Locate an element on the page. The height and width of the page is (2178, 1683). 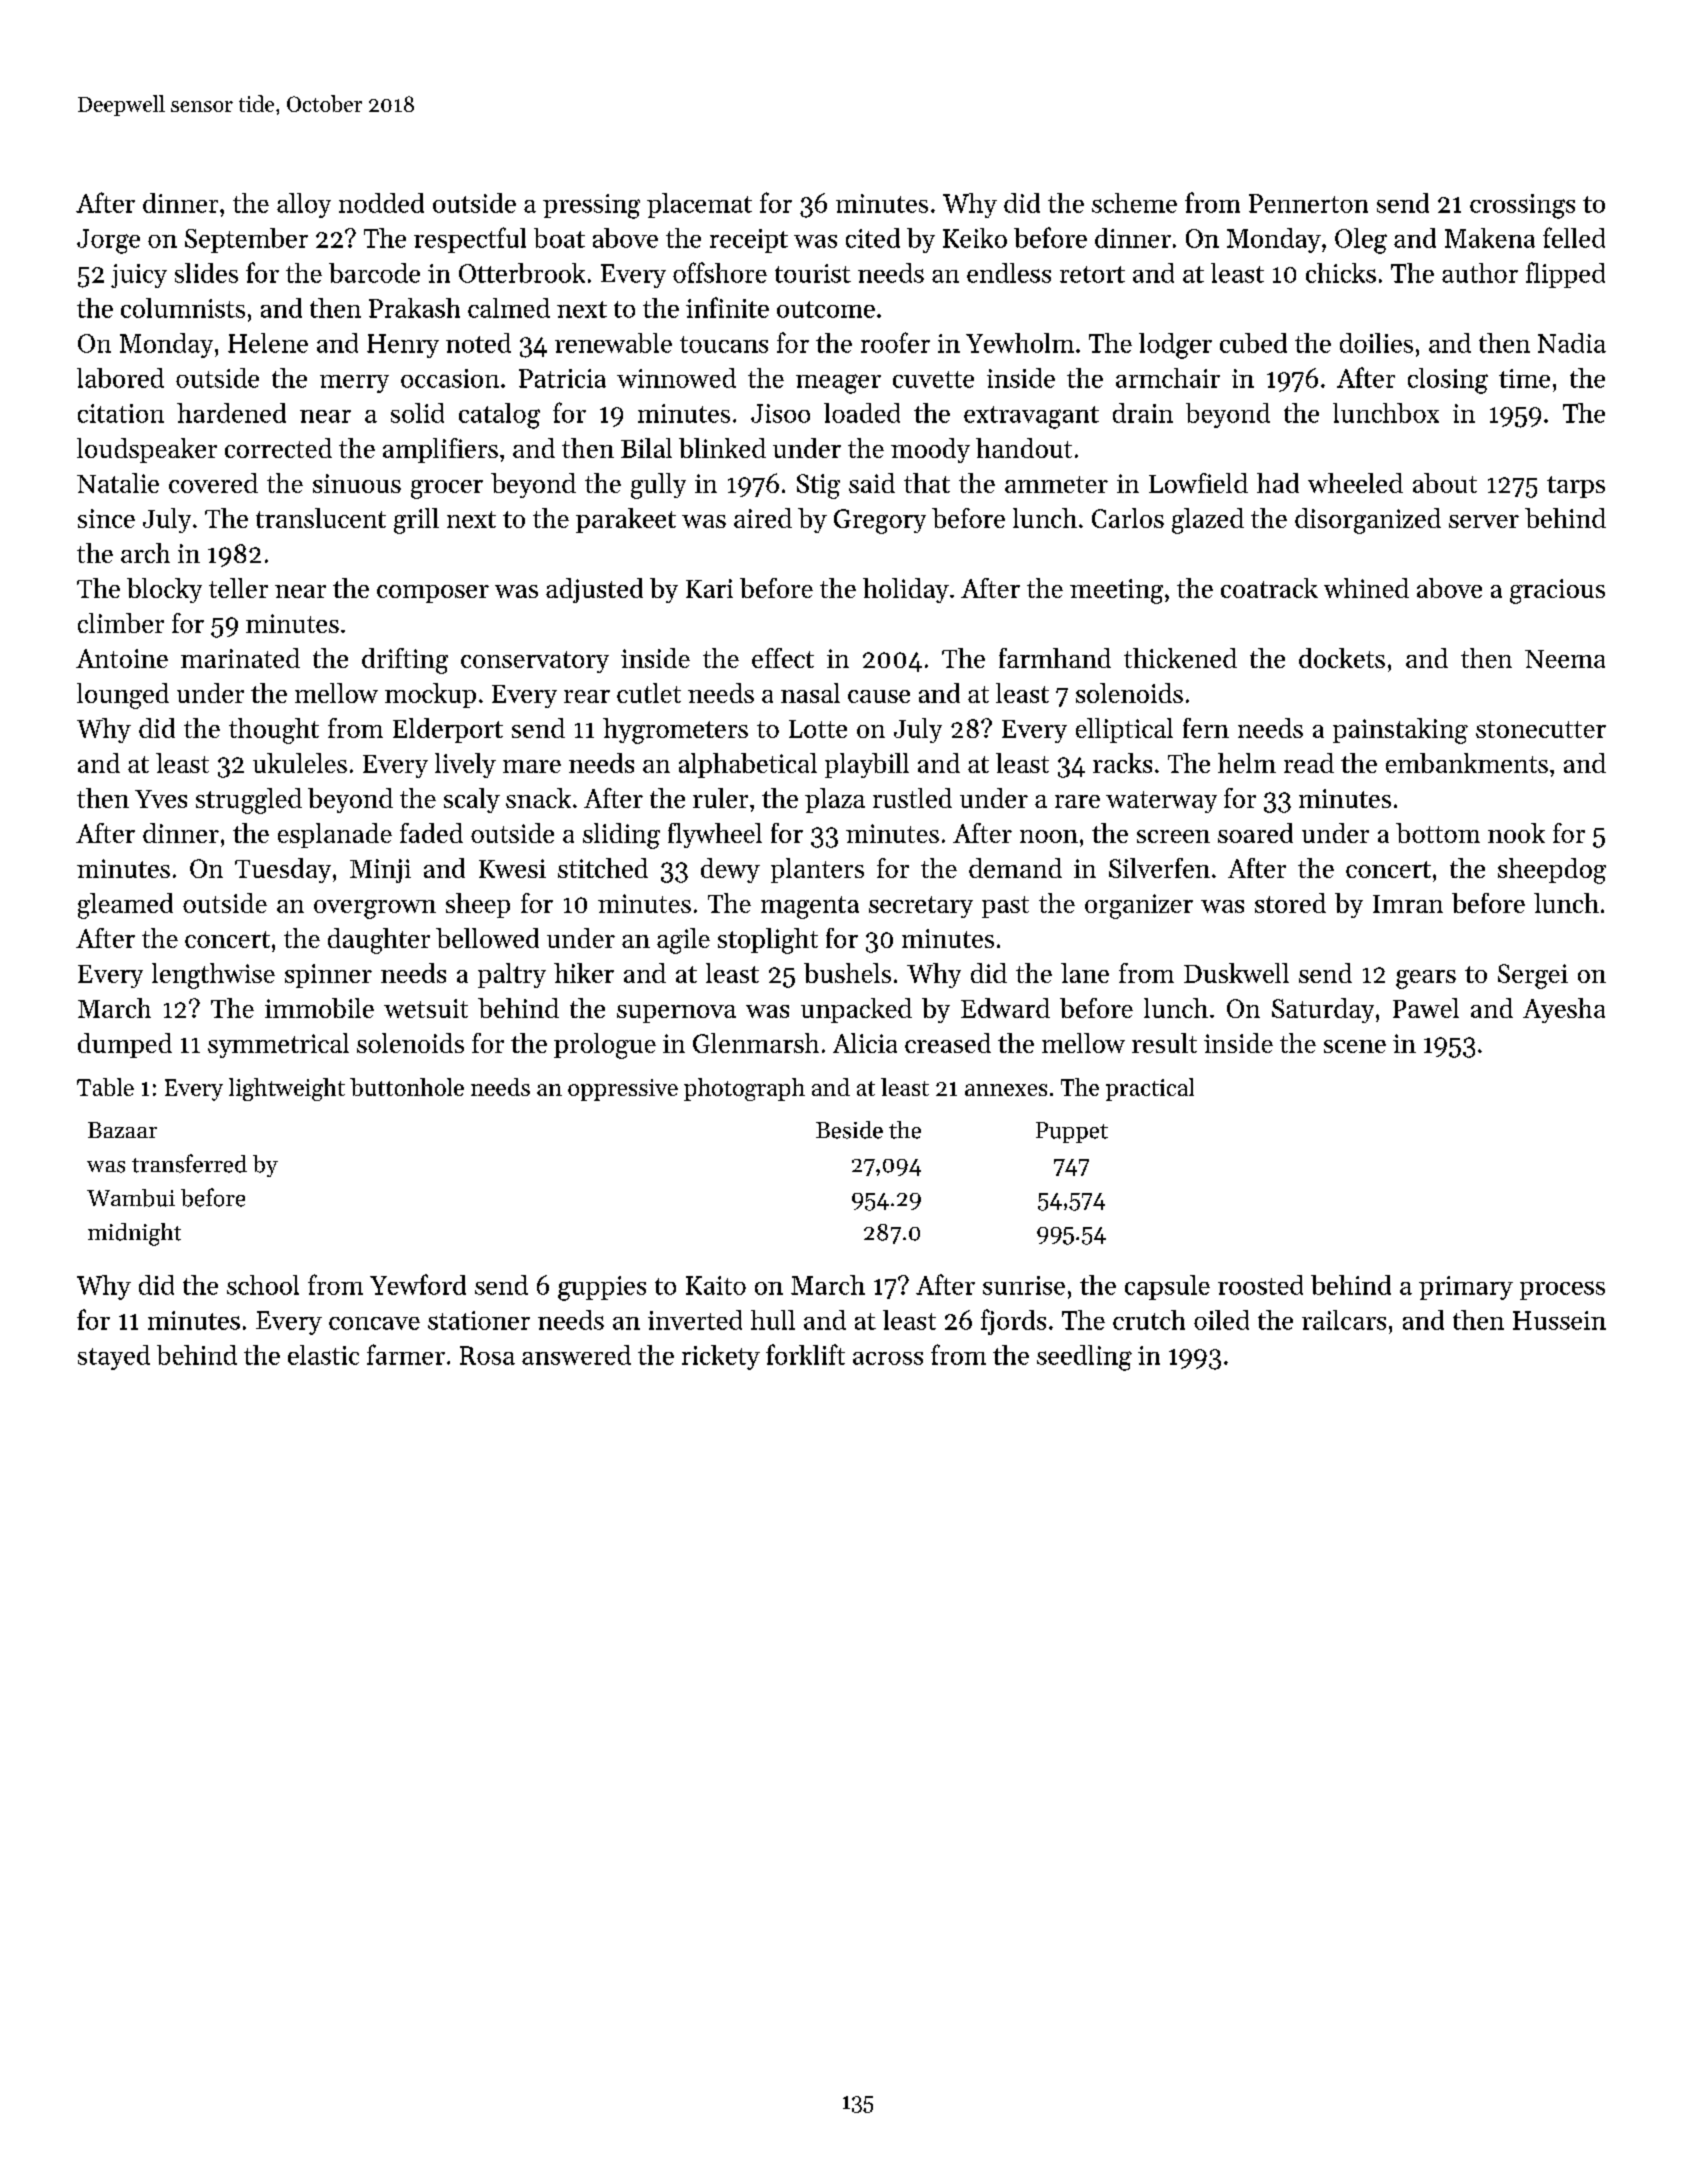
fern is located at coordinates (1206, 728).
